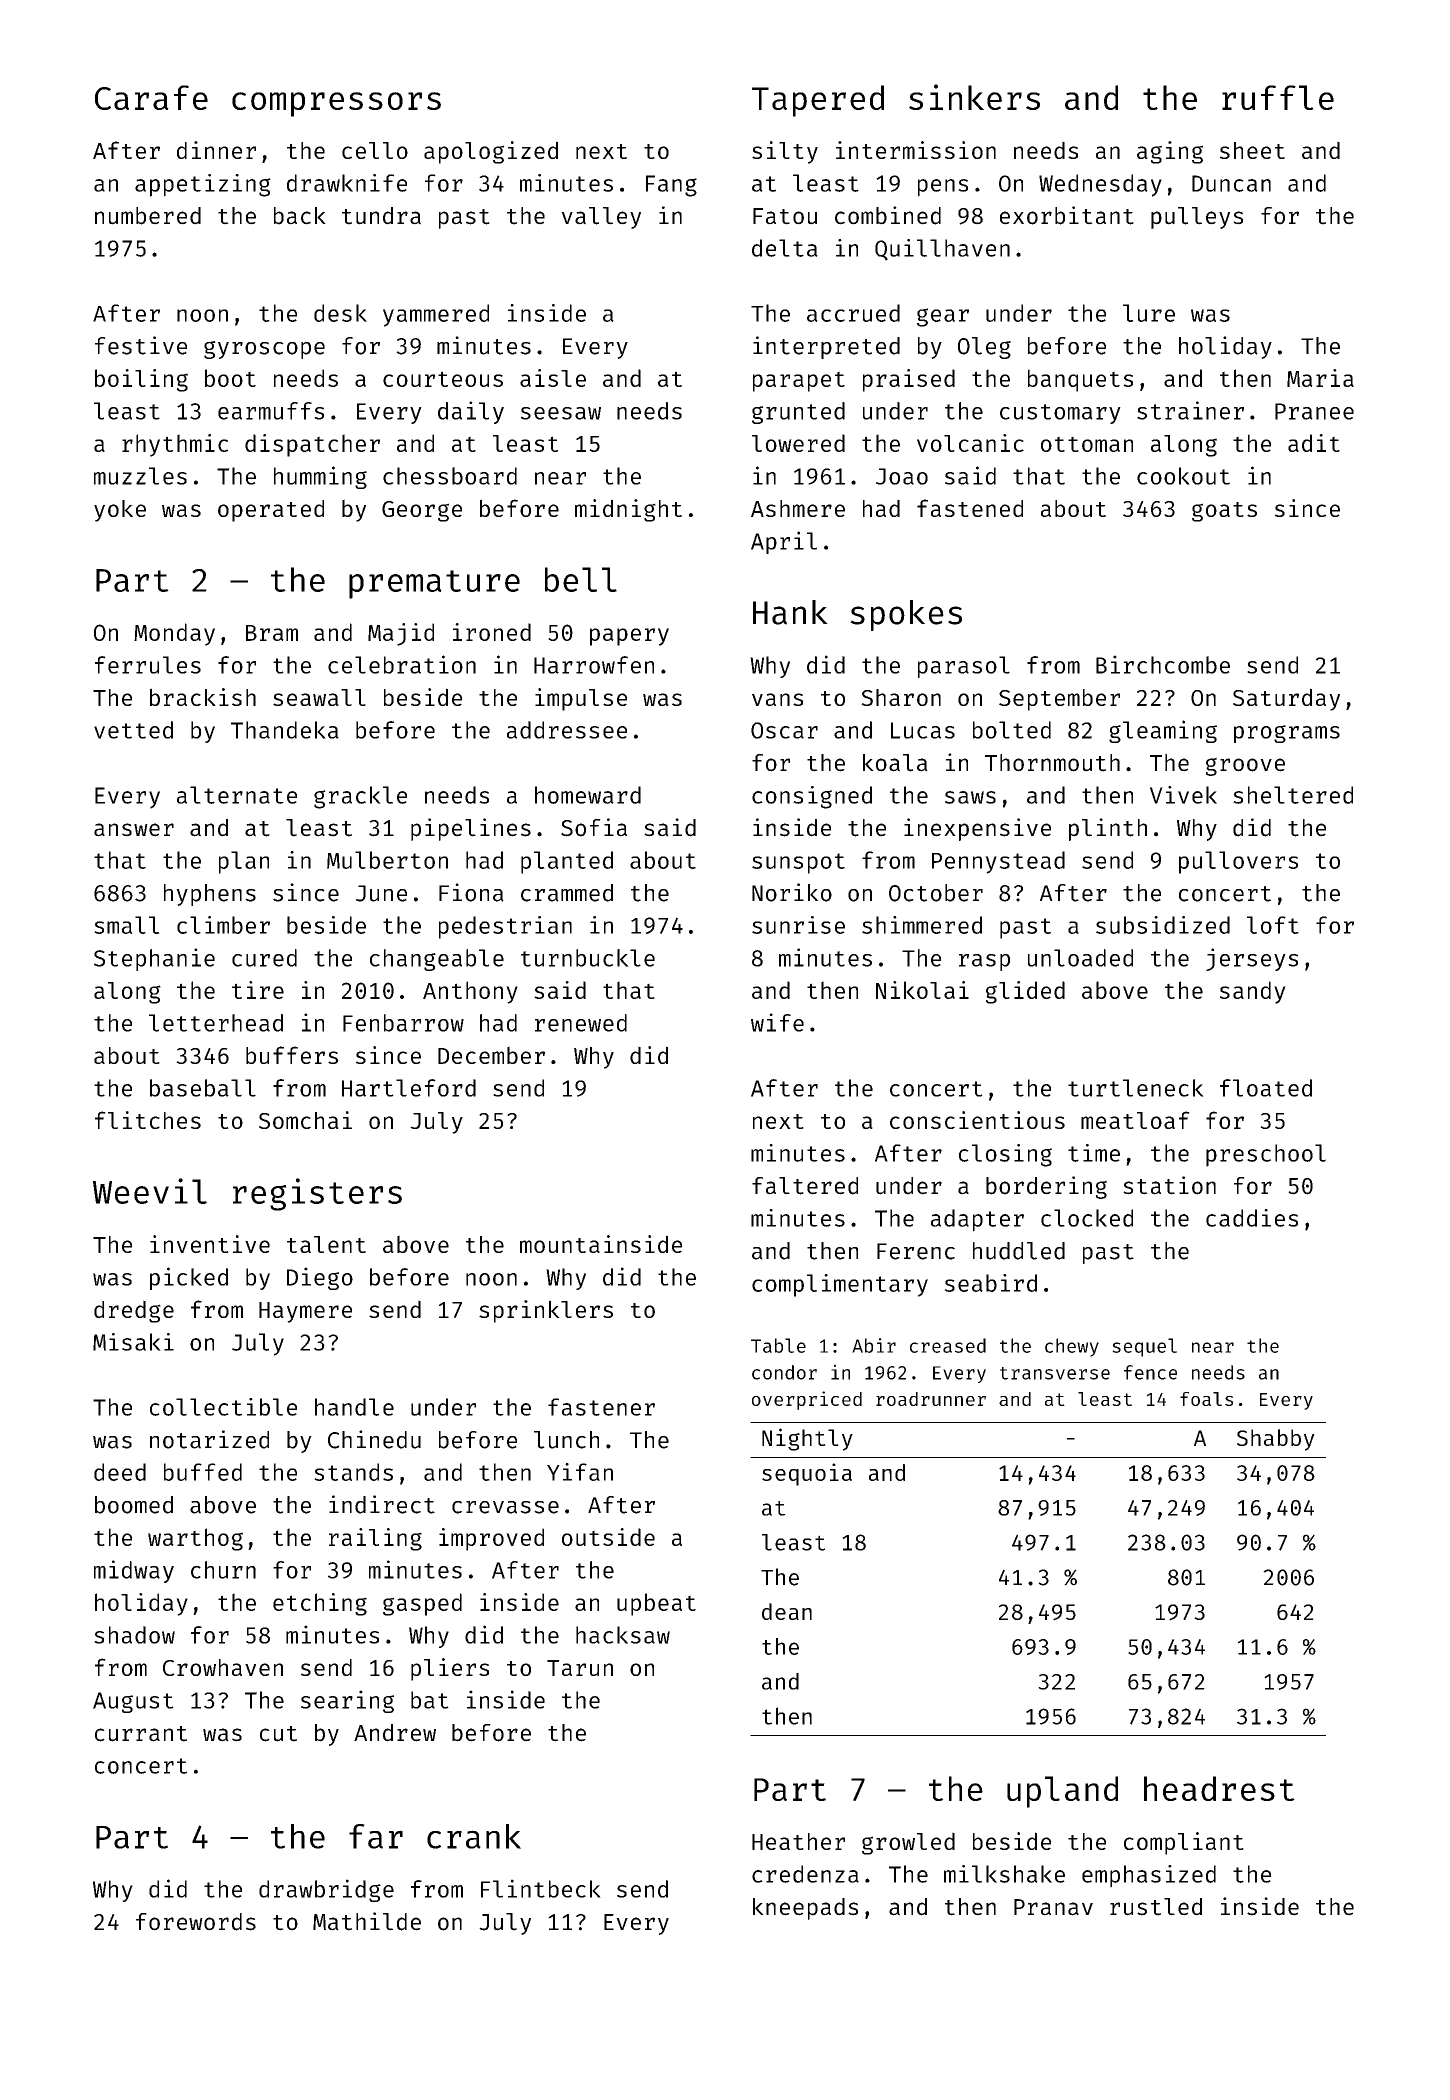 The width and height of the page is (1450, 2100). What do you see at coordinates (148, 216) in the page?
I see `numbered` at bounding box center [148, 216].
